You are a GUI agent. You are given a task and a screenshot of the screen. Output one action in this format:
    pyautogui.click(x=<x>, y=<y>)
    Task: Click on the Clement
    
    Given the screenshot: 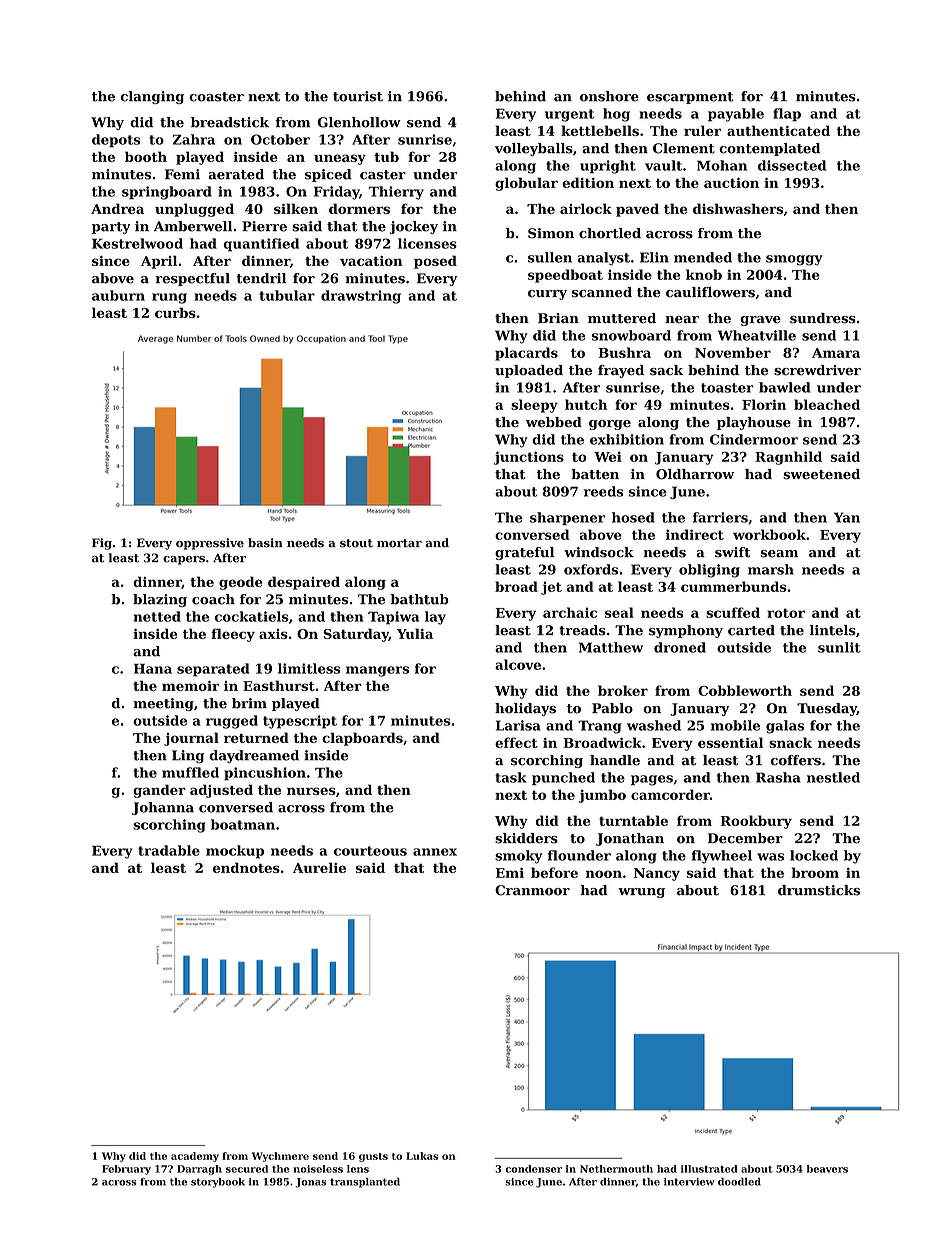 What is the action you would take?
    pyautogui.click(x=684, y=148)
